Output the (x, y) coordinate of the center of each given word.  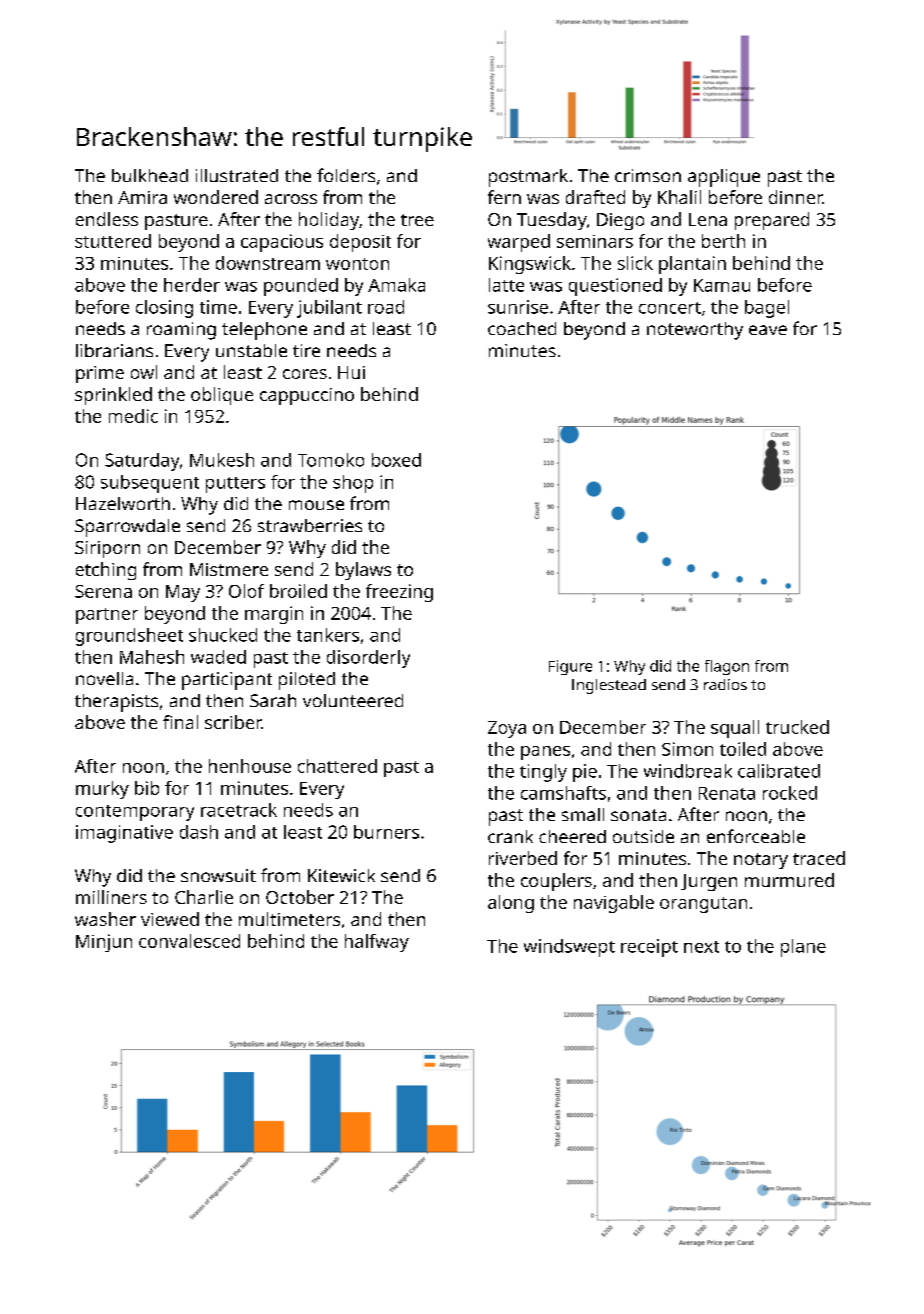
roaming (181, 331)
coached (522, 328)
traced (819, 858)
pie (585, 773)
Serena (103, 591)
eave (768, 330)
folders (346, 175)
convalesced (189, 941)
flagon (727, 667)
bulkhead (150, 175)
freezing (399, 593)
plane (803, 948)
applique (724, 178)
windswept (569, 948)
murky (102, 790)
